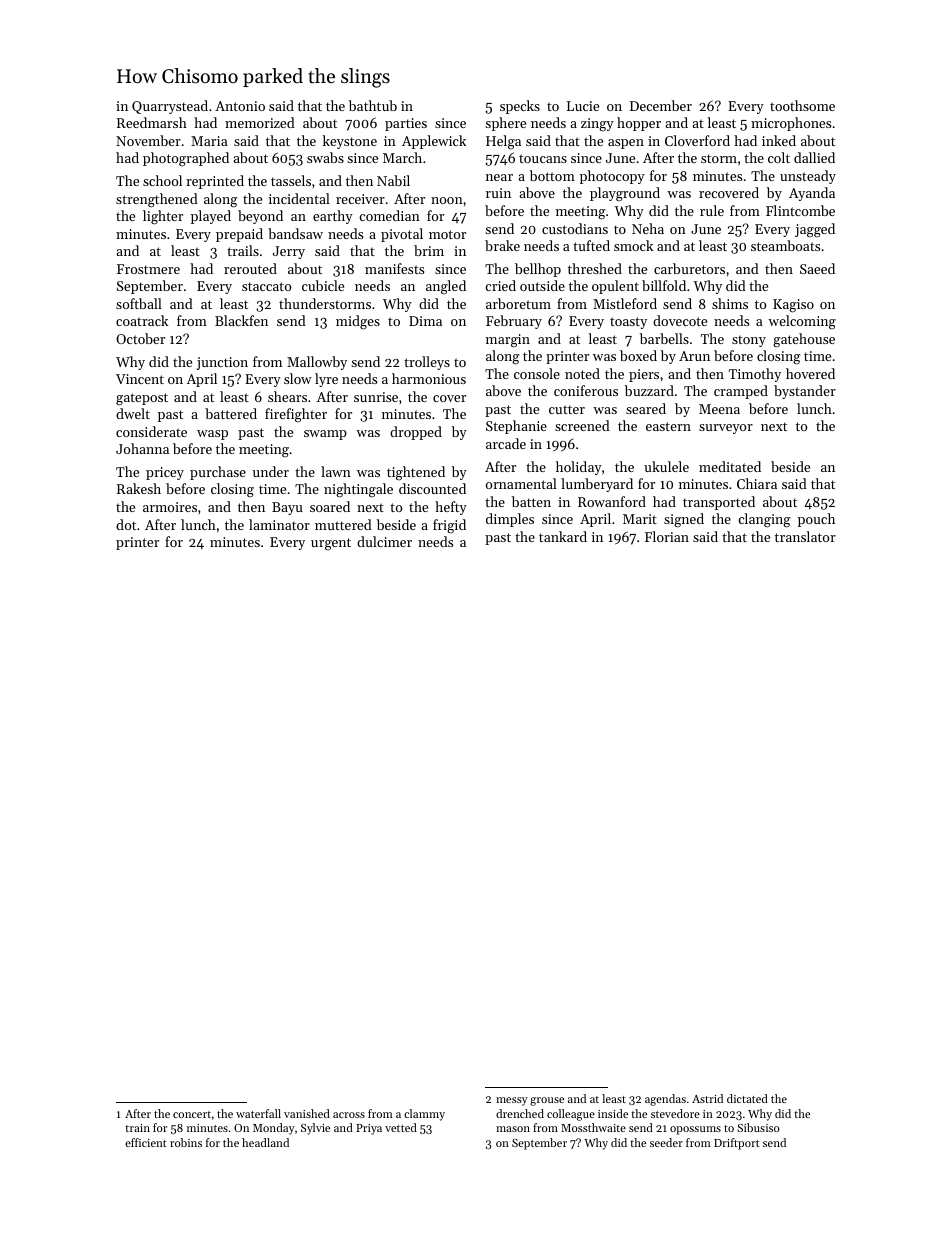 This document has width=952, height=1233. I want to click on shears, so click(287, 396).
